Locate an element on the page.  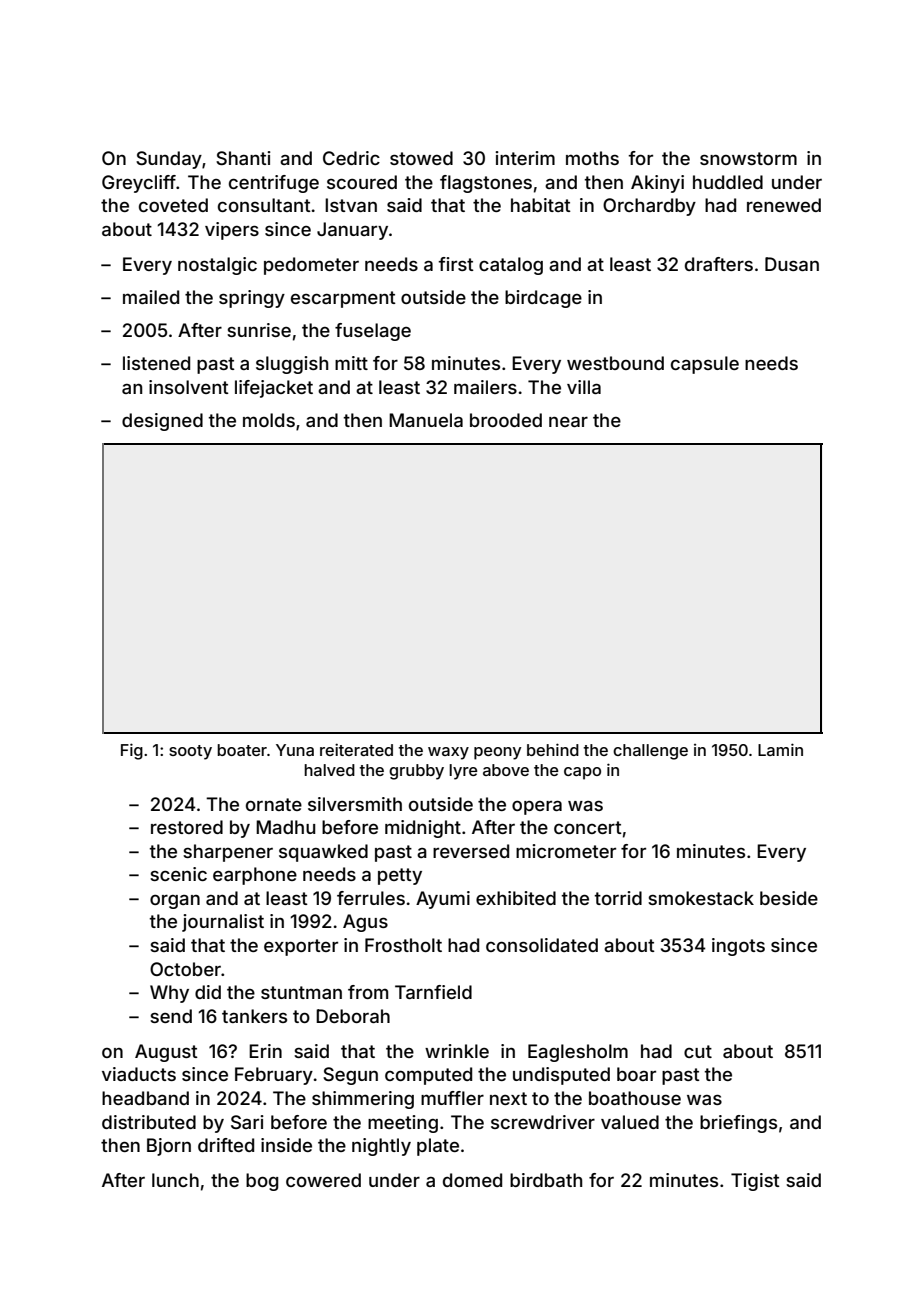
reversed is located at coordinates (471, 851).
